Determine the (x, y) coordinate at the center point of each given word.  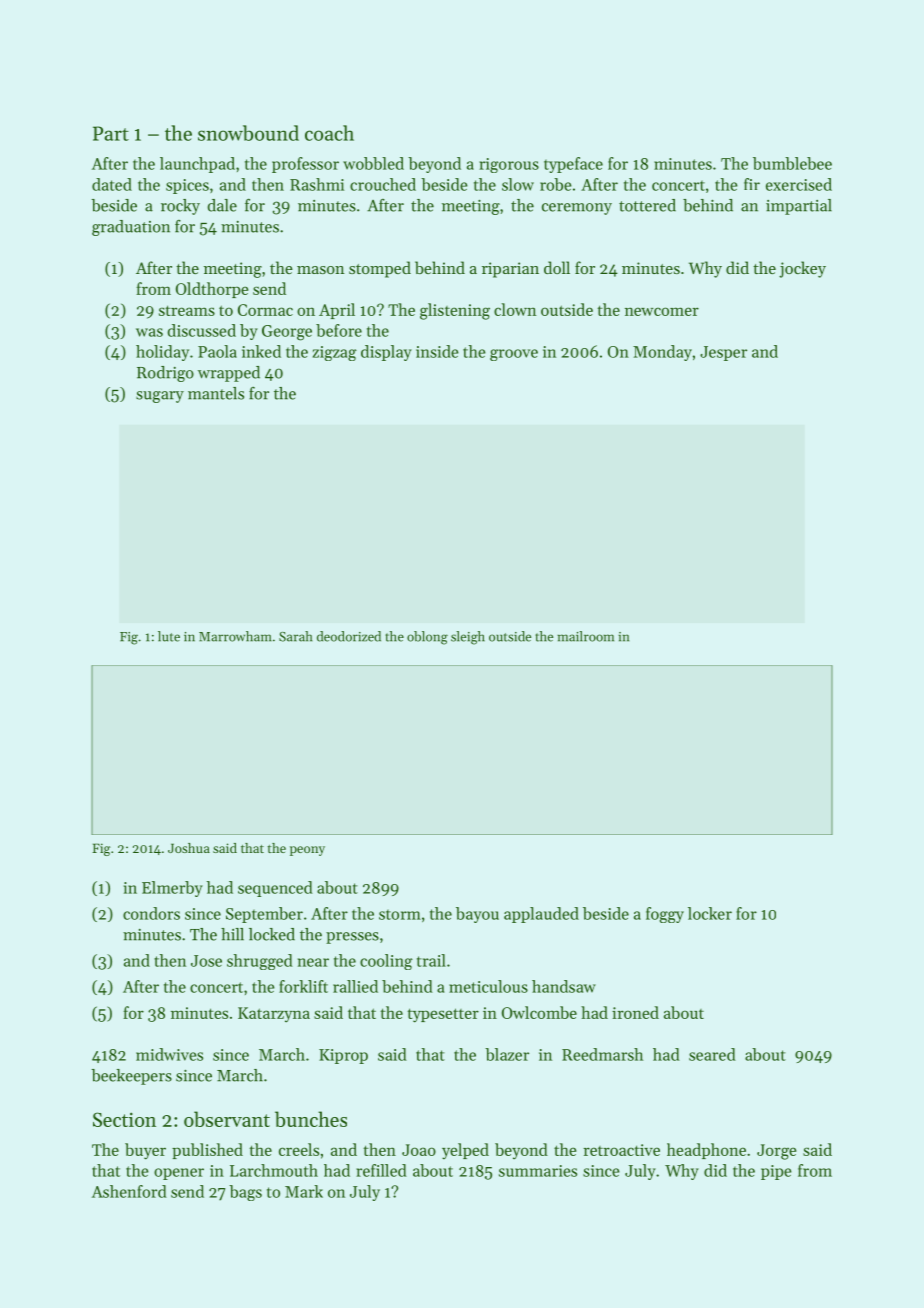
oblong (427, 638)
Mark (304, 1191)
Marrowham (235, 636)
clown (515, 309)
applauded (541, 915)
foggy (665, 915)
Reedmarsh (602, 1054)
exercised (799, 184)
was (149, 332)
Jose (206, 961)
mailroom (585, 636)
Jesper (723, 353)
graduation (131, 228)
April (337, 311)
